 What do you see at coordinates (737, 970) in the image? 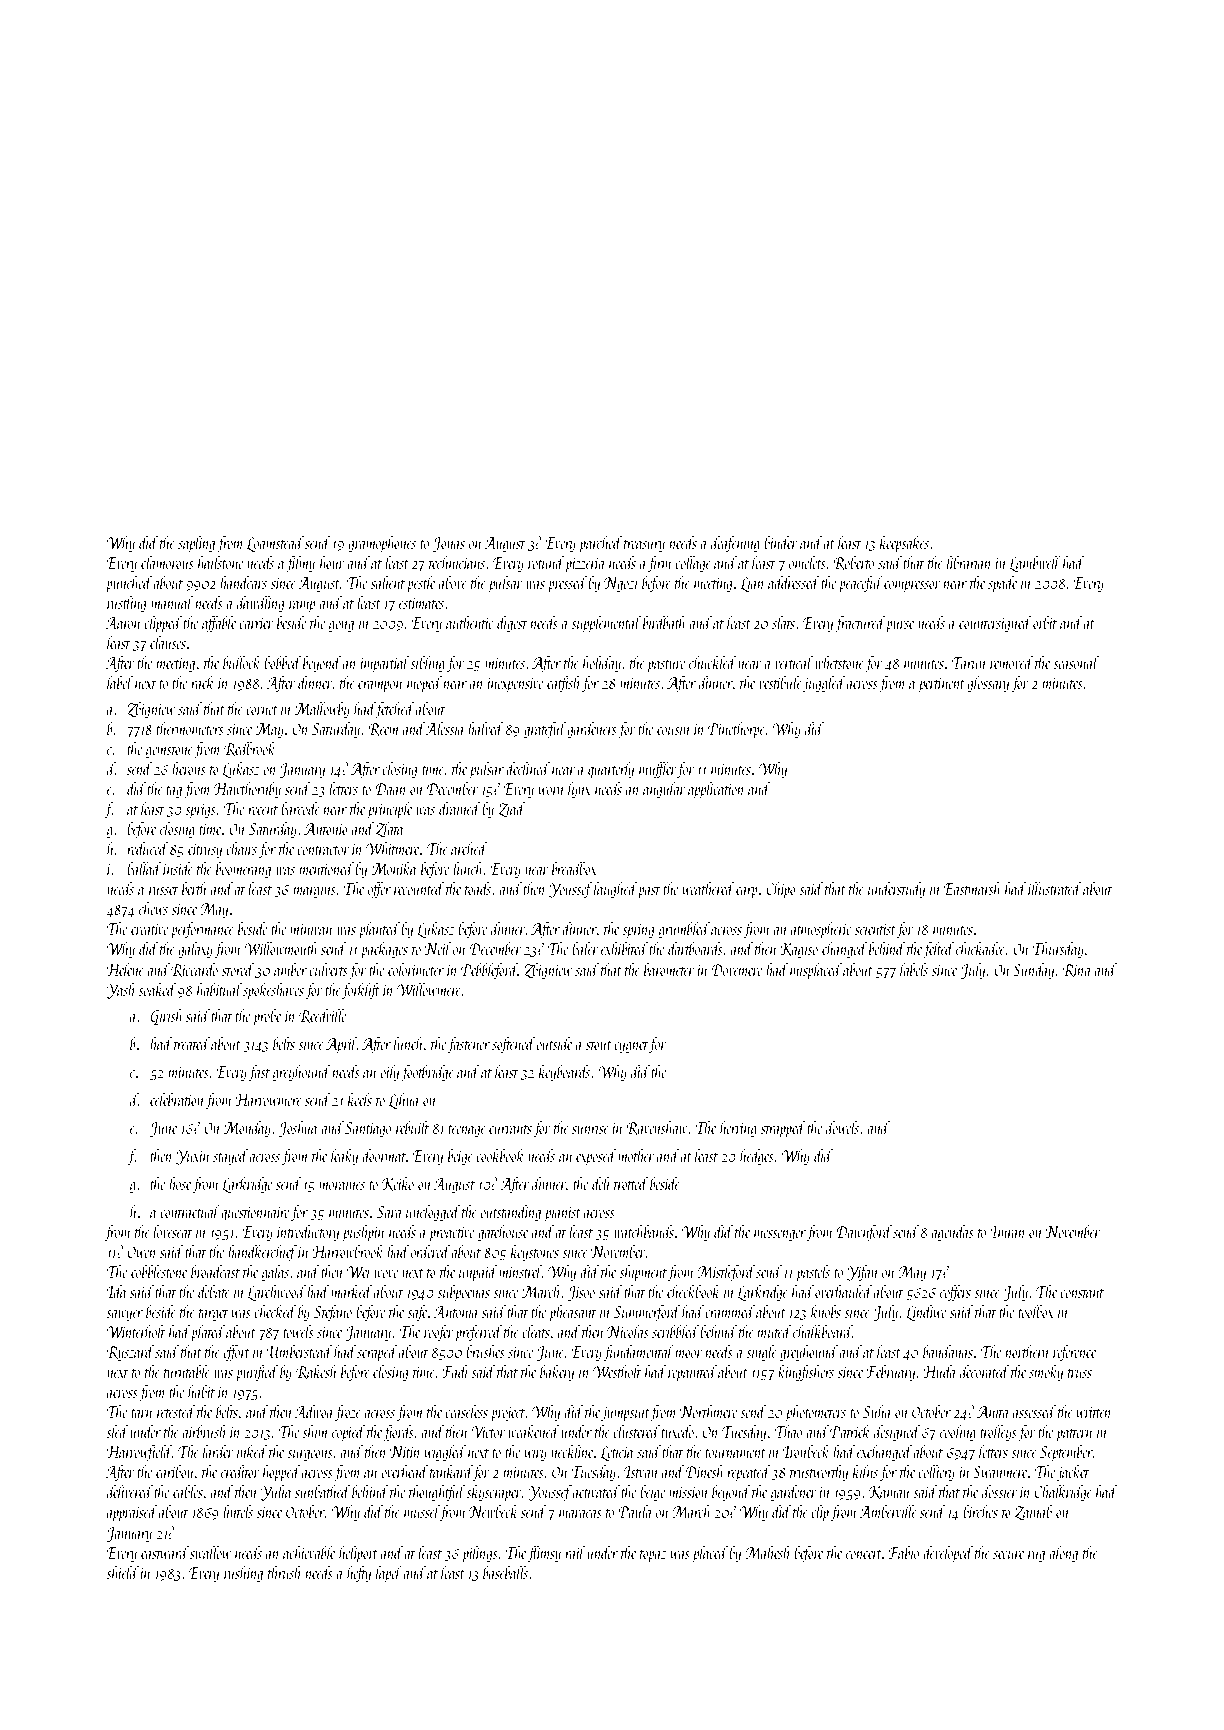
I see `Dovemere` at bounding box center [737, 970].
